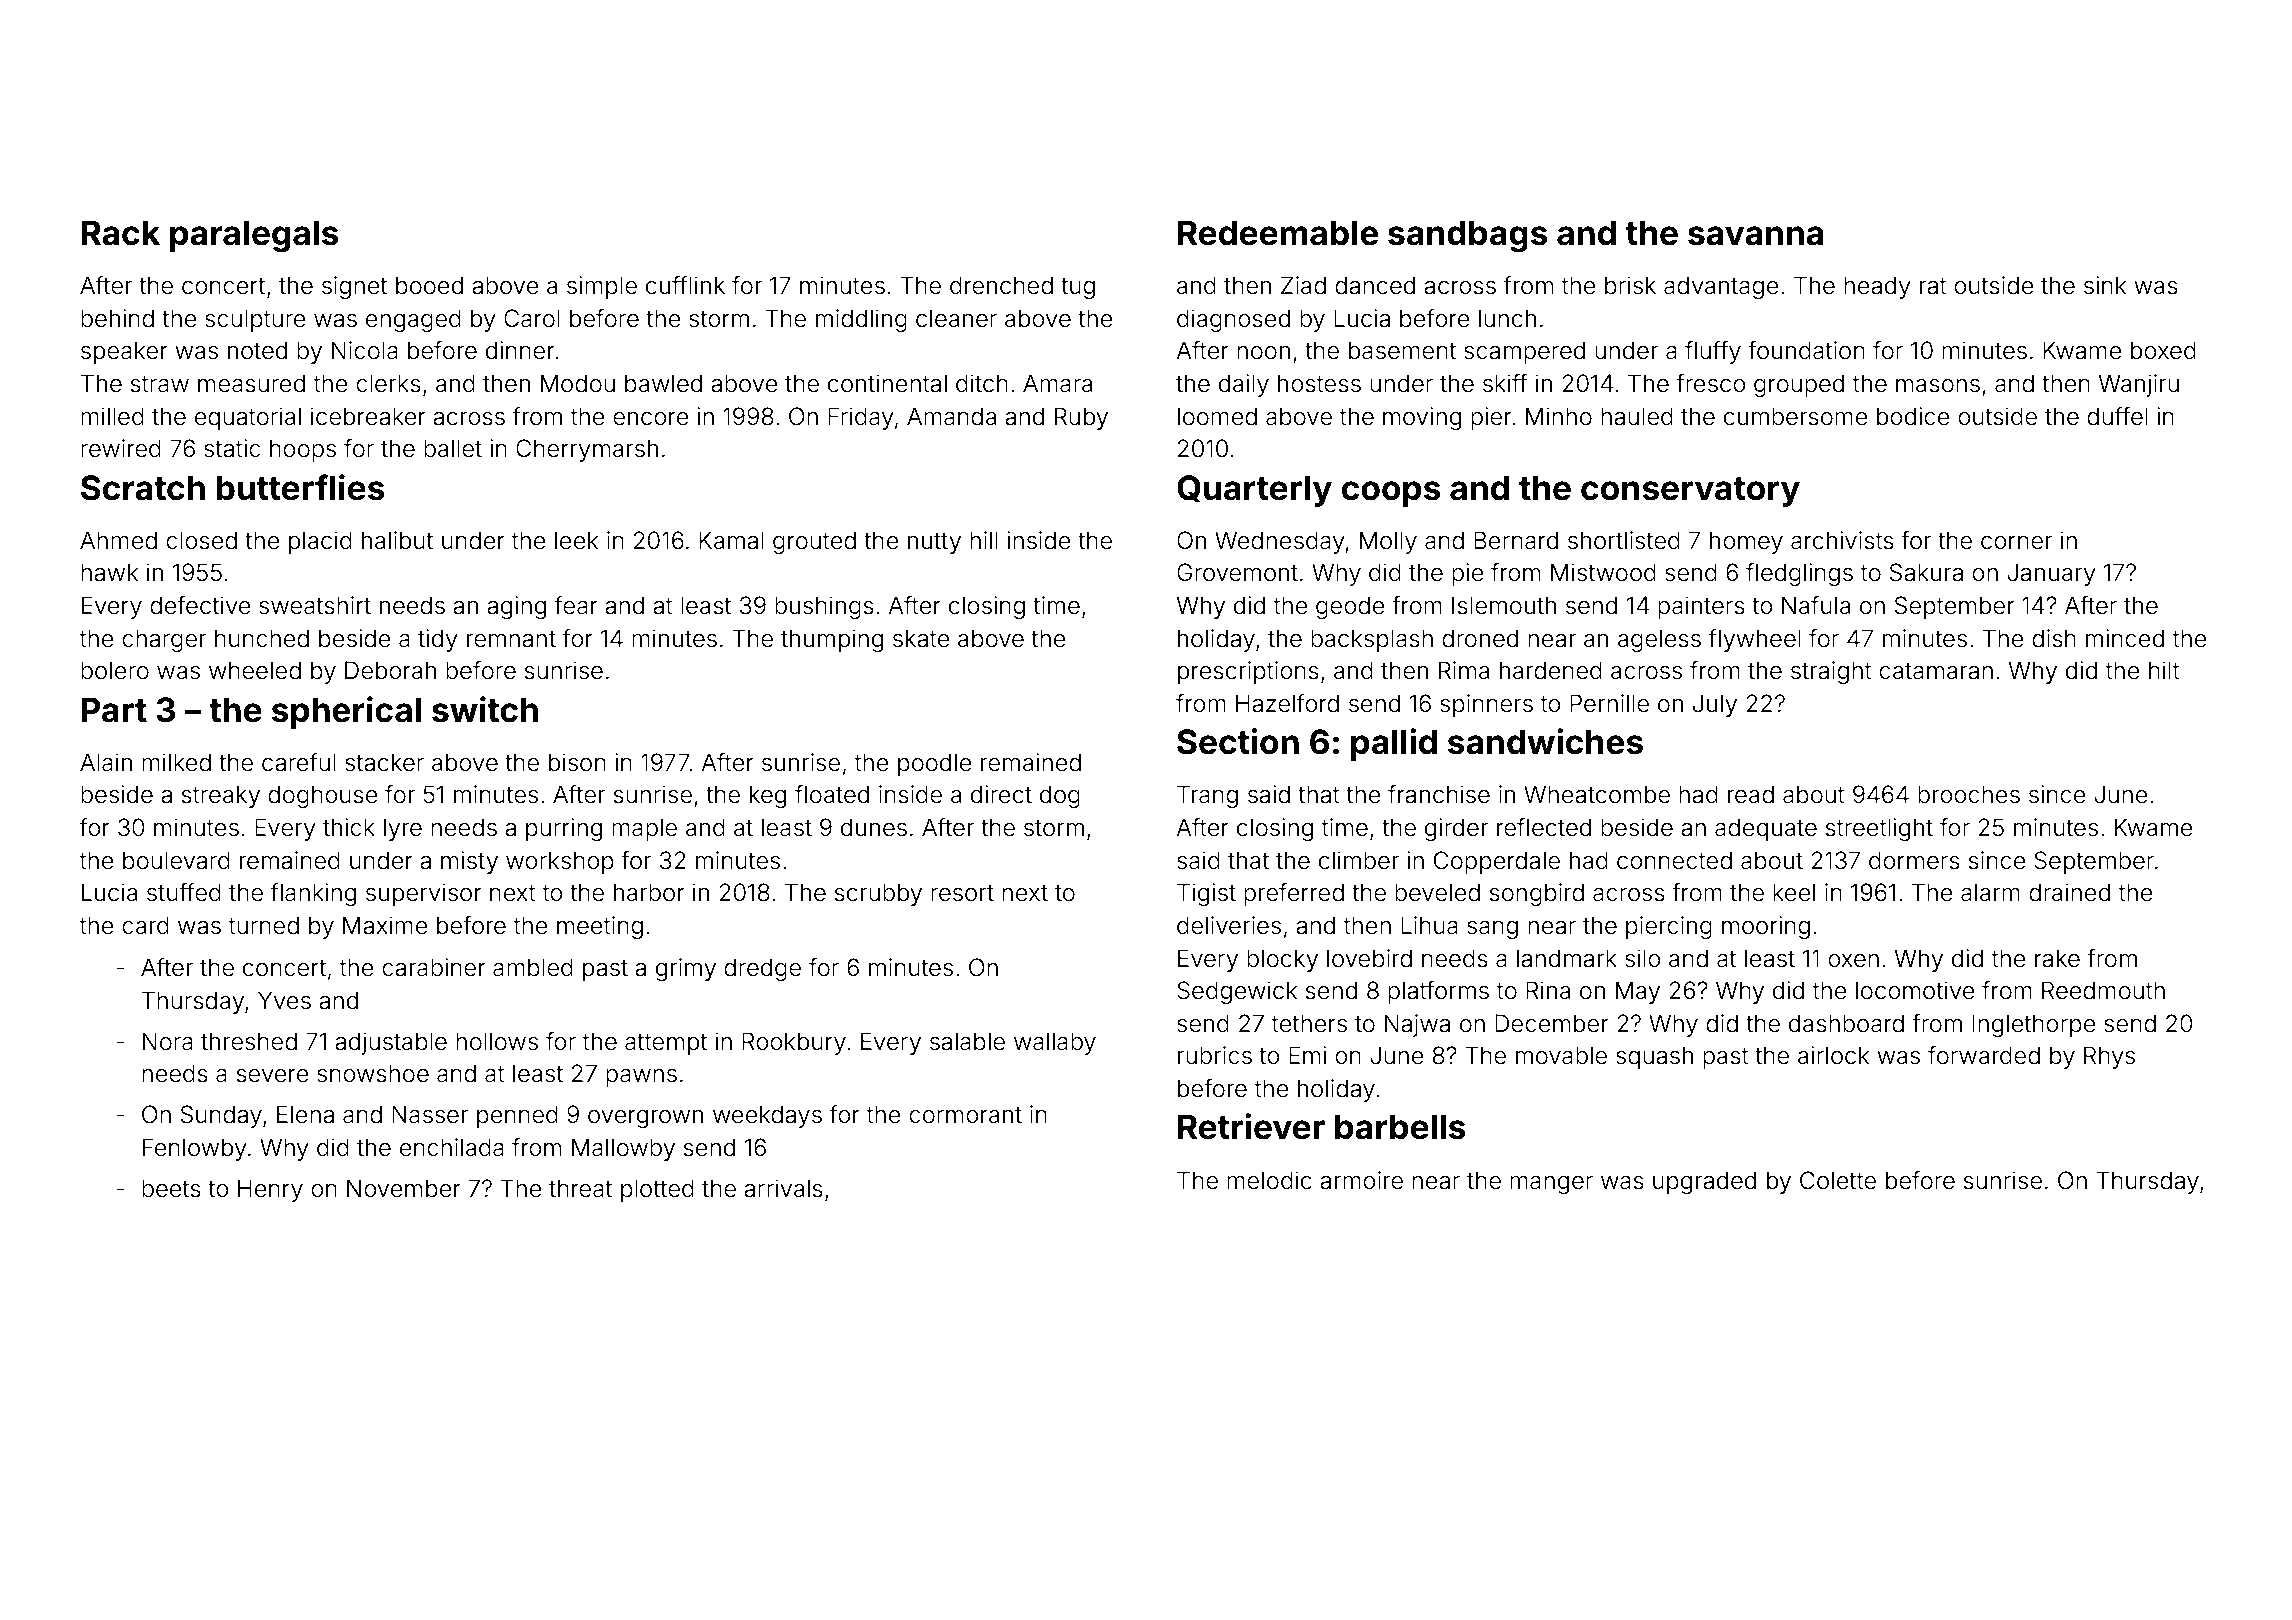 The width and height of the screenshot is (2292, 1620). I want to click on signet, so click(354, 287).
